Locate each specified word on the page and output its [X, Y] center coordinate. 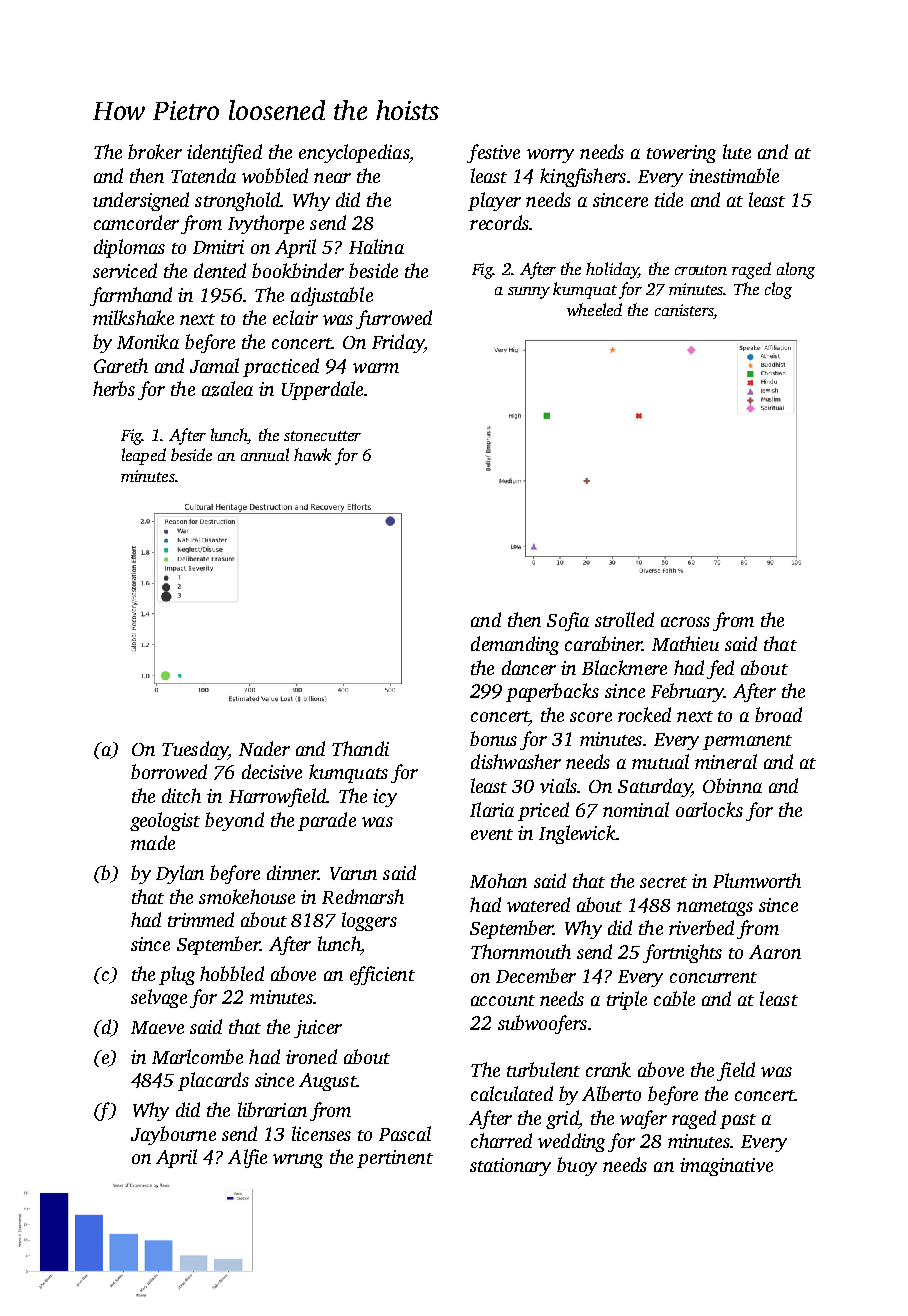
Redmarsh [363, 896]
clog [778, 290]
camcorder [136, 222]
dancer [529, 667]
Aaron [775, 952]
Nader [264, 748]
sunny [529, 293]
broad [778, 714]
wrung [298, 1161]
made [153, 842]
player [494, 201]
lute [737, 151]
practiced [281, 367]
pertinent [395, 1159]
